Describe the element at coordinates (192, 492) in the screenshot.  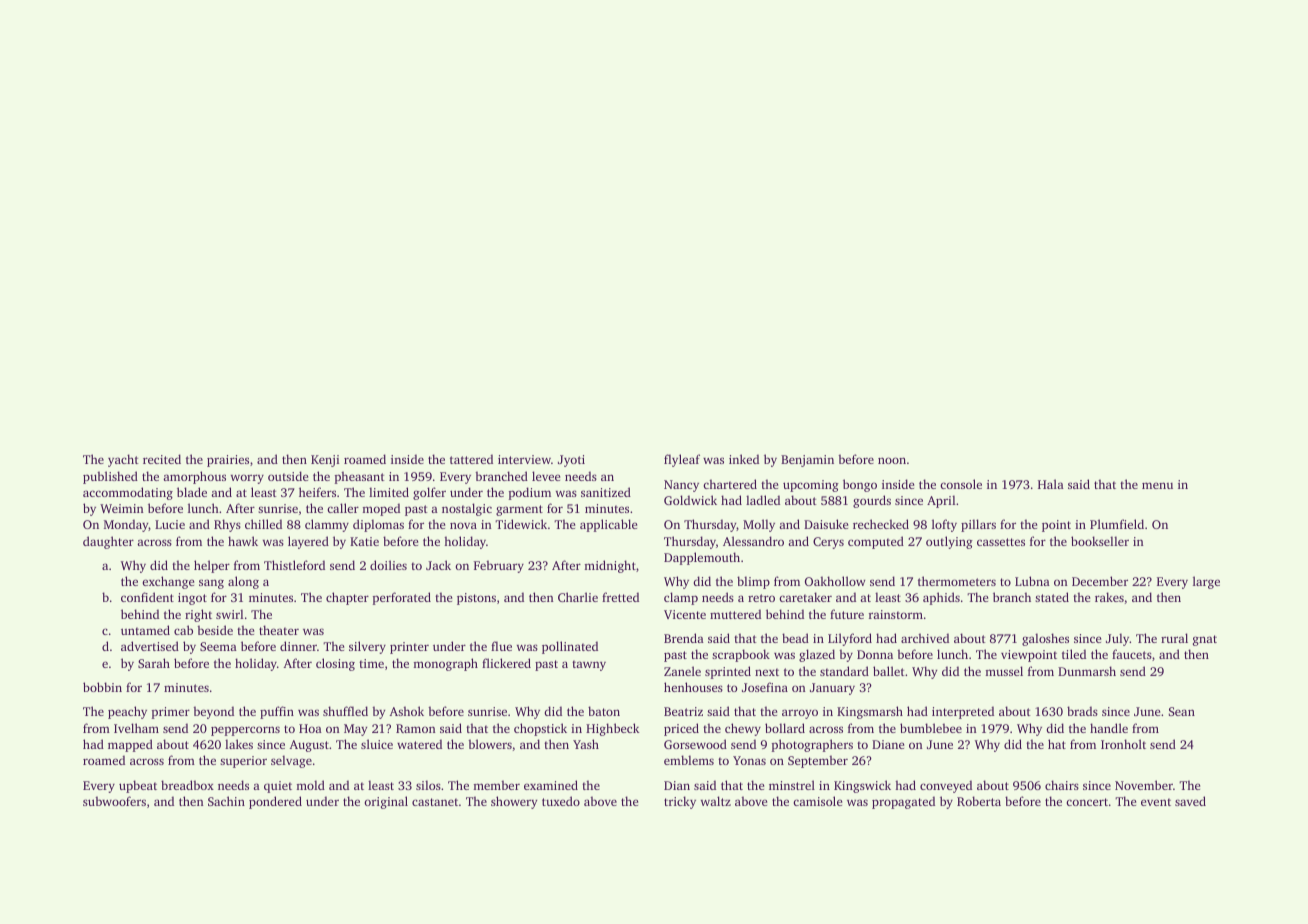
I see `blade` at that location.
